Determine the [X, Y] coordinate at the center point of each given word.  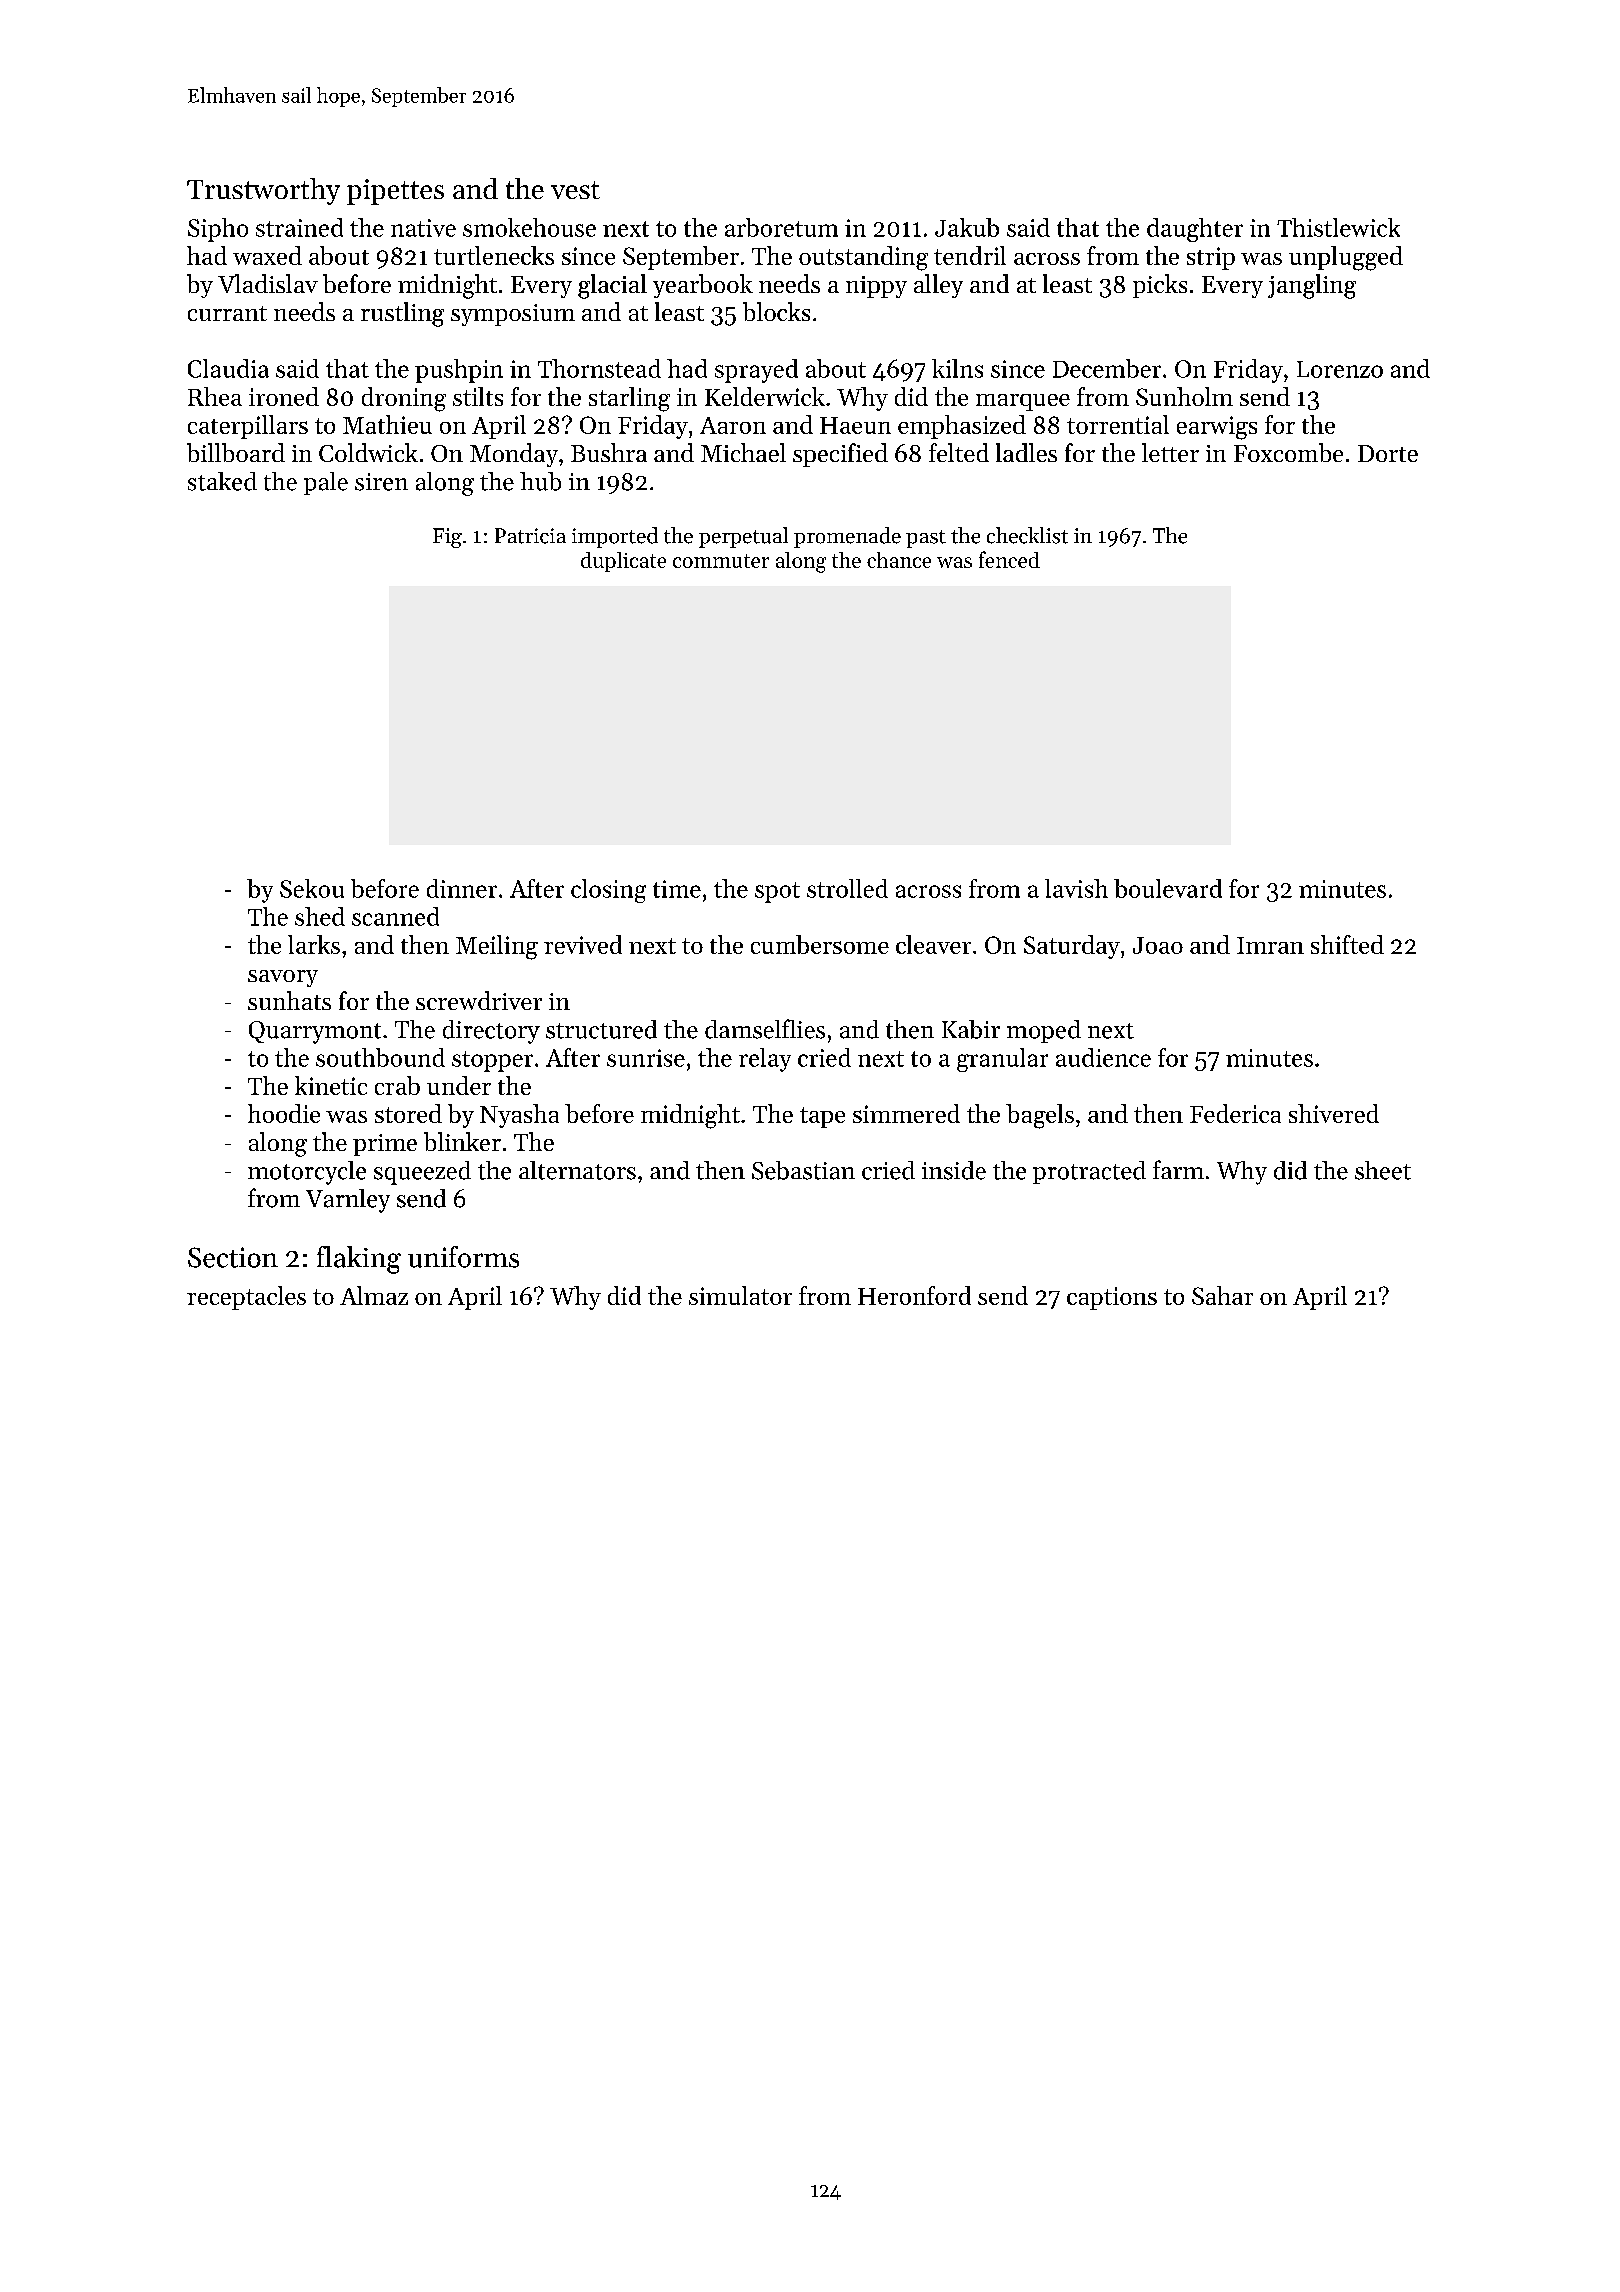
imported [615, 537]
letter [1170, 452]
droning [404, 399]
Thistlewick [1338, 227]
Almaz [374, 1295]
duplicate [623, 562]
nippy [876, 287]
